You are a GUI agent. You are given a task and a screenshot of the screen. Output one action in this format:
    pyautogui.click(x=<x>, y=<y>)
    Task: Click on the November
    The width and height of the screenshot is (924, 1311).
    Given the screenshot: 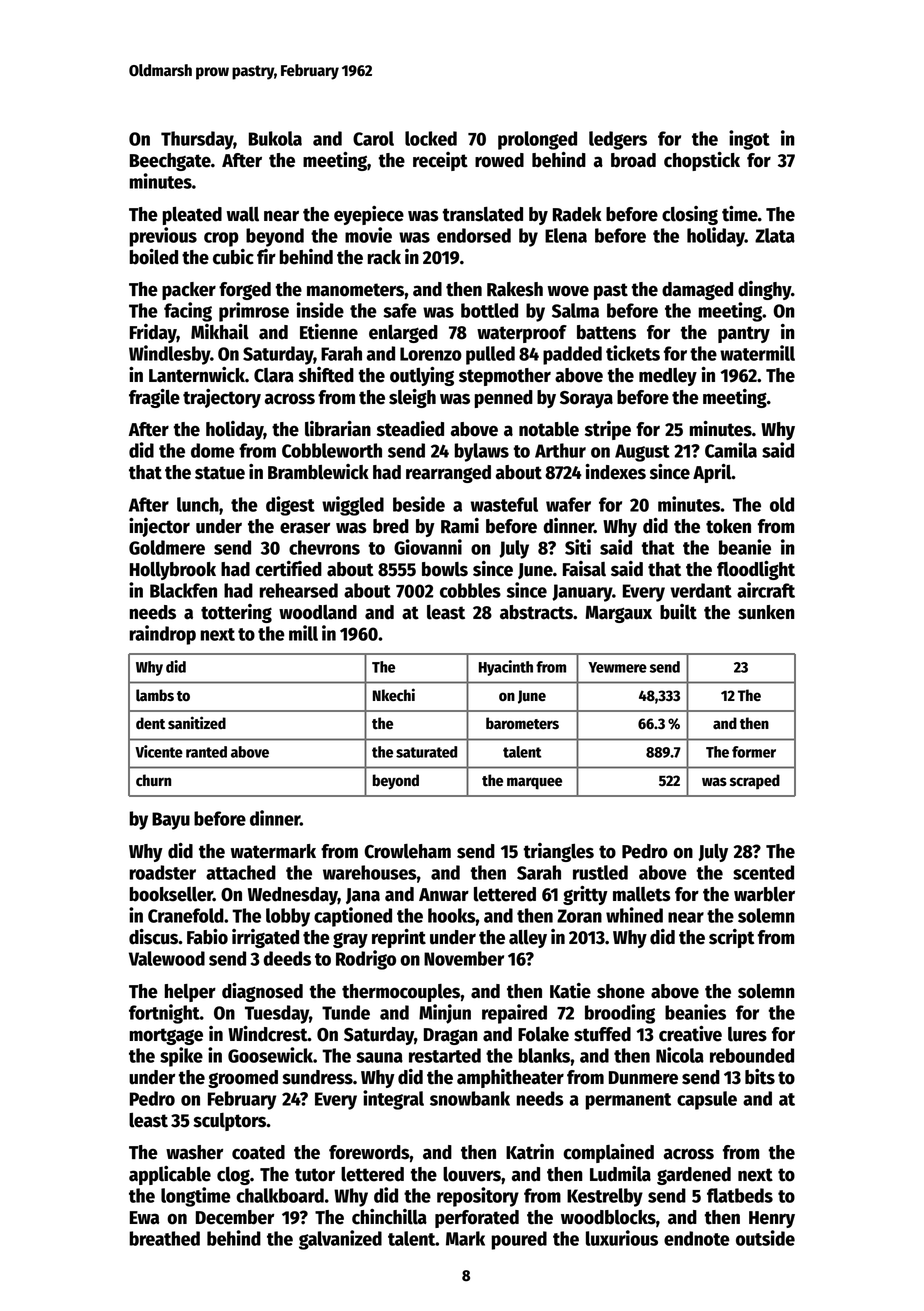 What is the action you would take?
    pyautogui.click(x=464, y=958)
